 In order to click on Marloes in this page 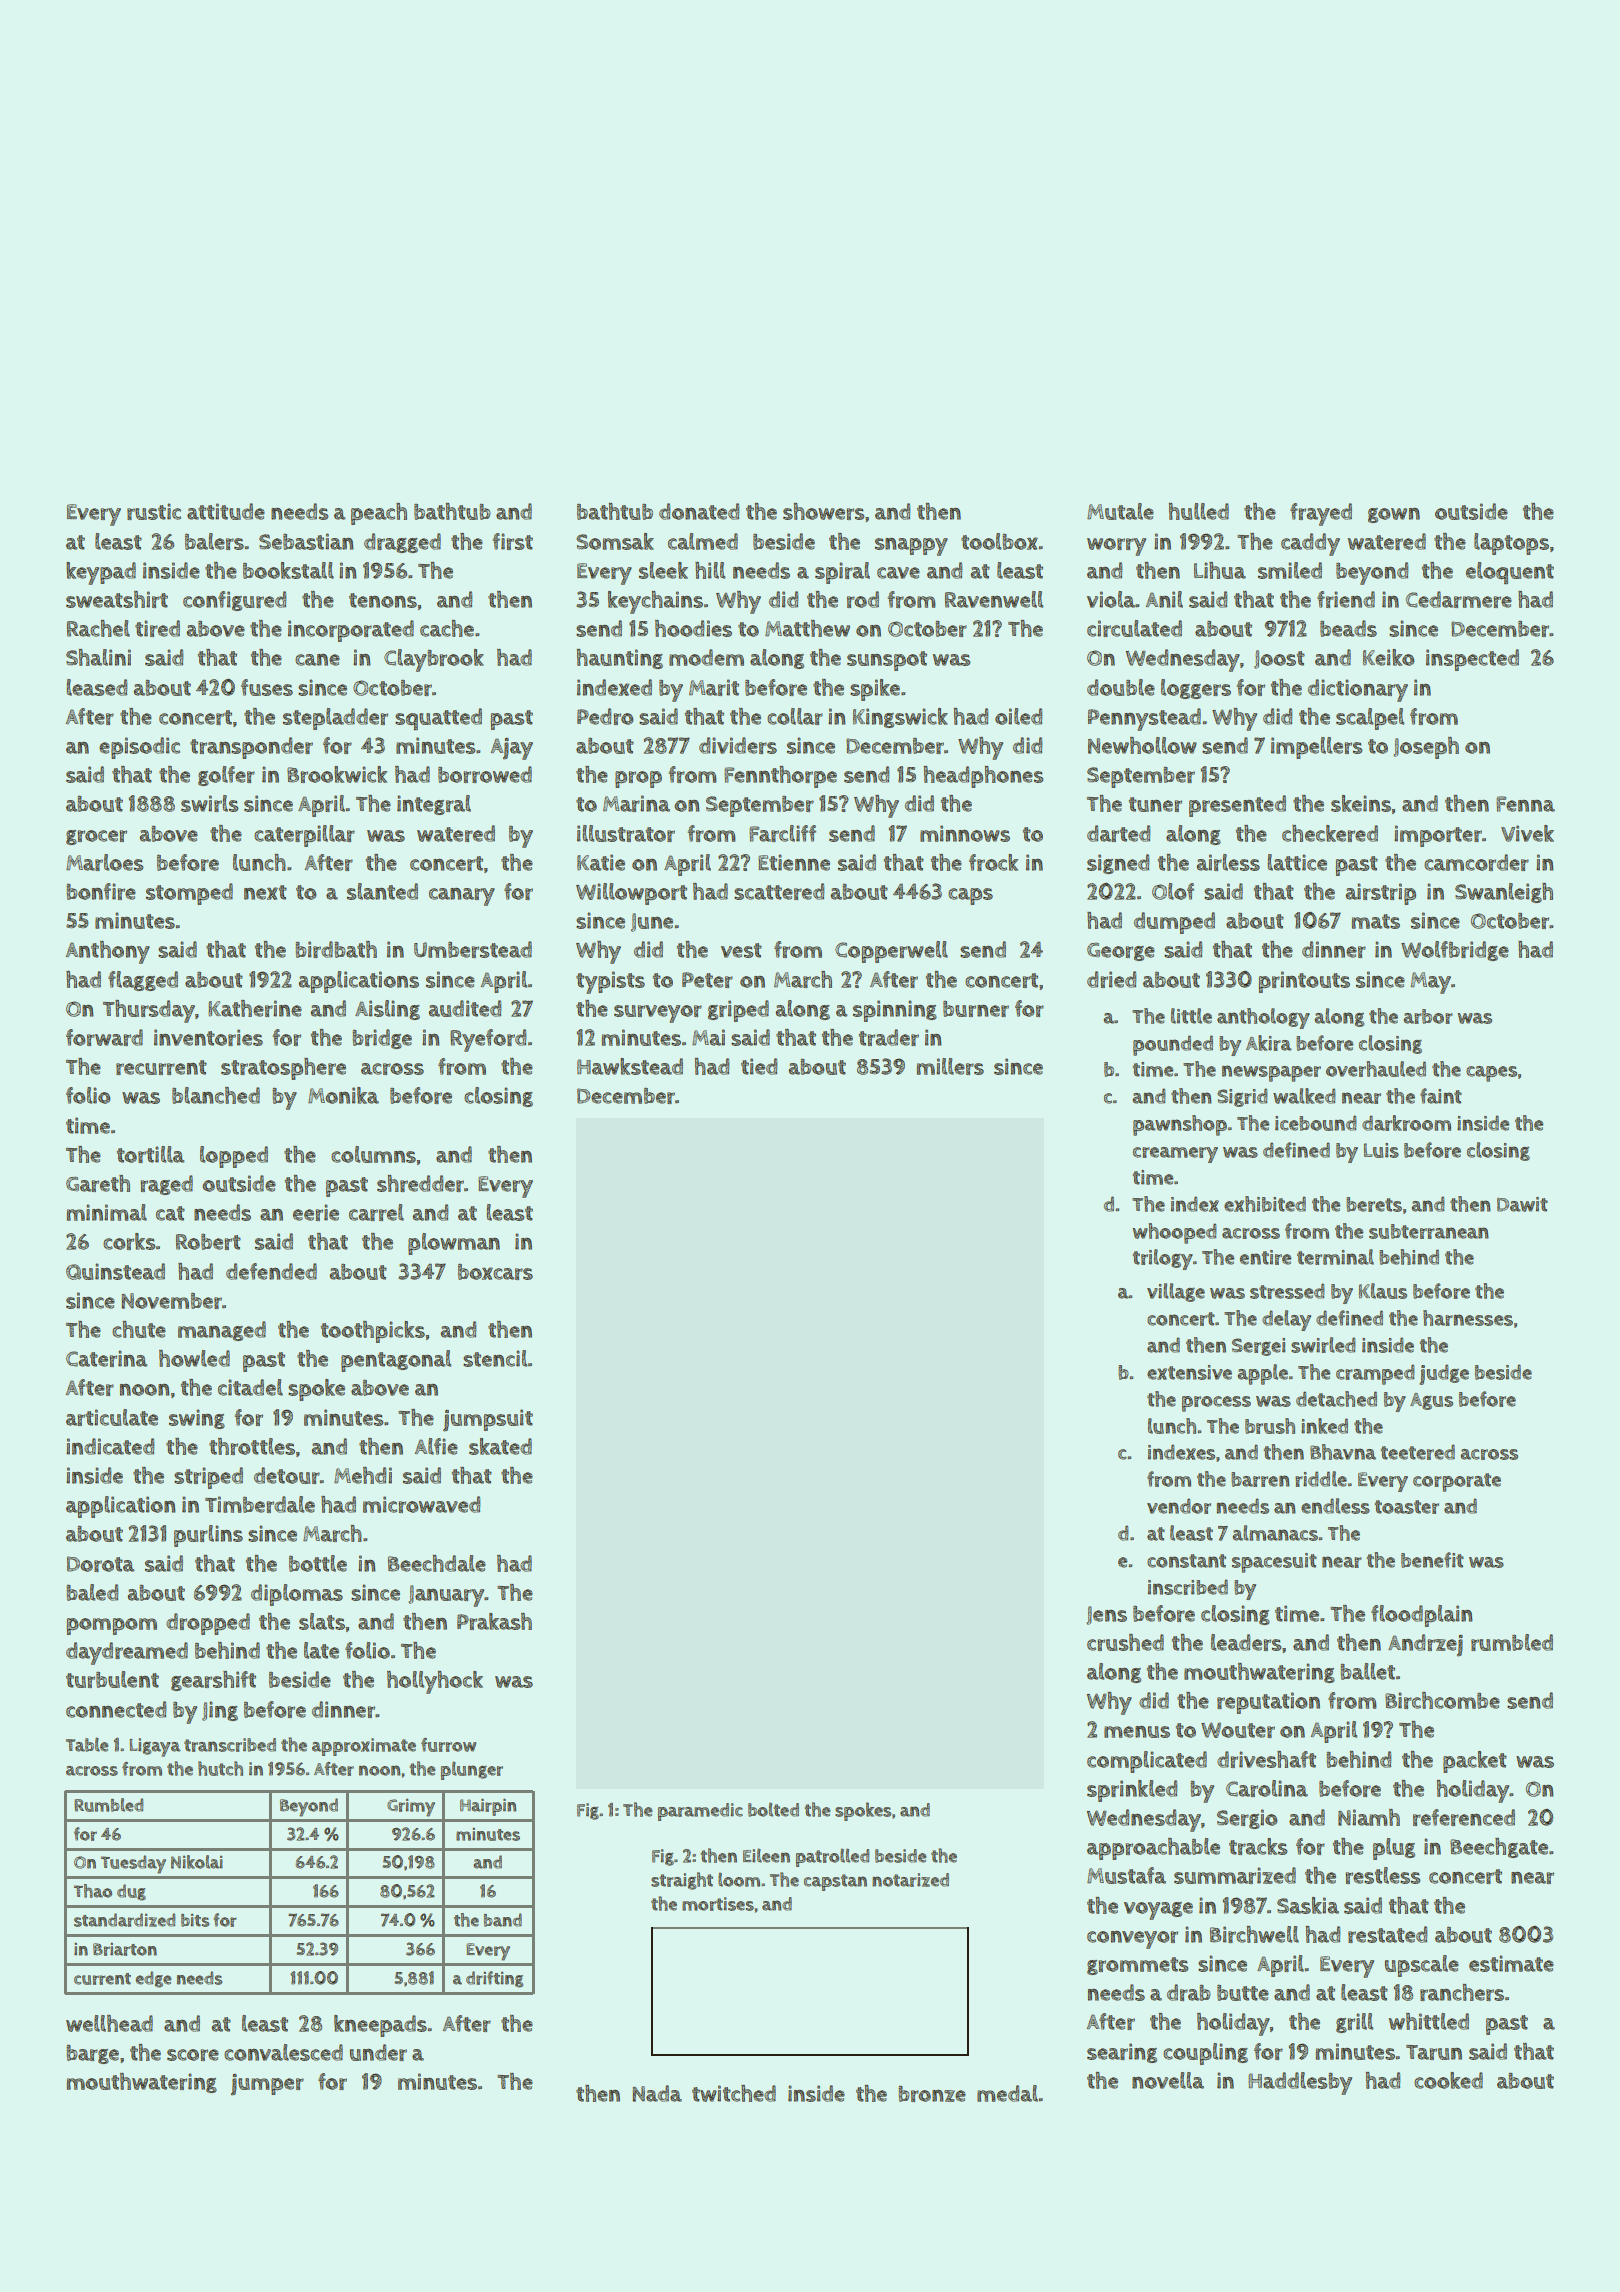, I will do `click(105, 862)`.
